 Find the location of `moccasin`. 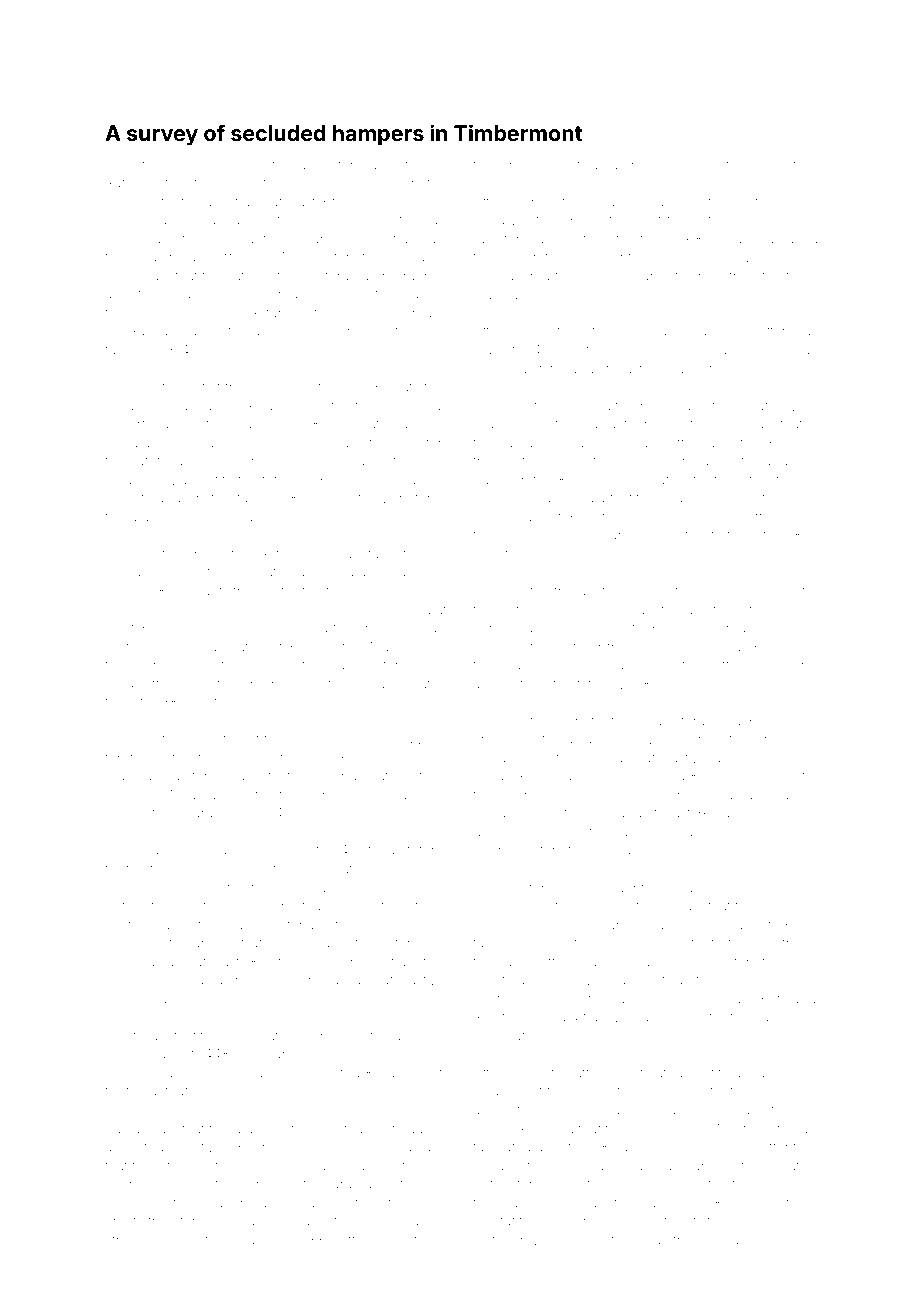

moccasin is located at coordinates (136, 981).
